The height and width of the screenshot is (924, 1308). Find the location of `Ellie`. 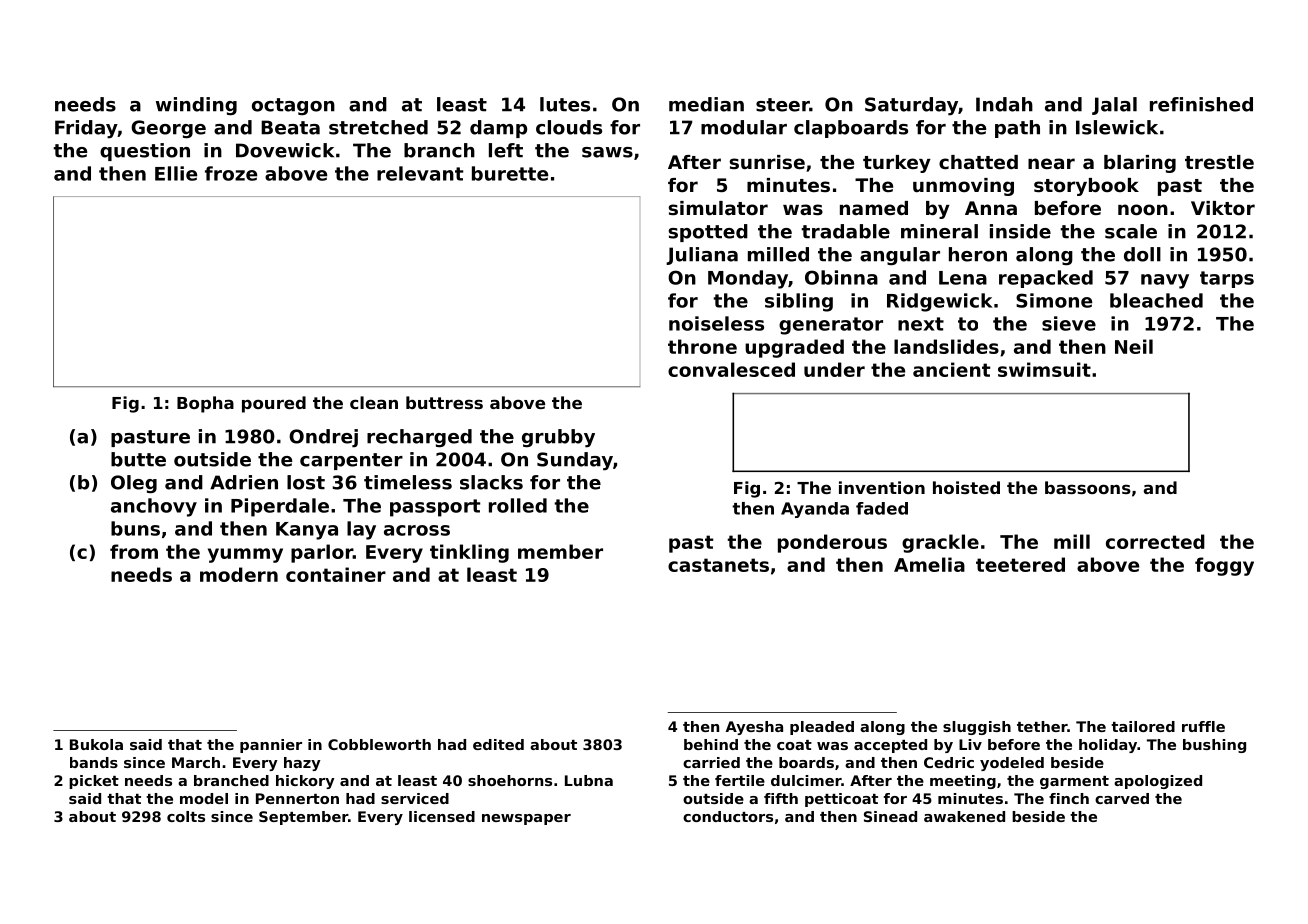

Ellie is located at coordinates (176, 173).
